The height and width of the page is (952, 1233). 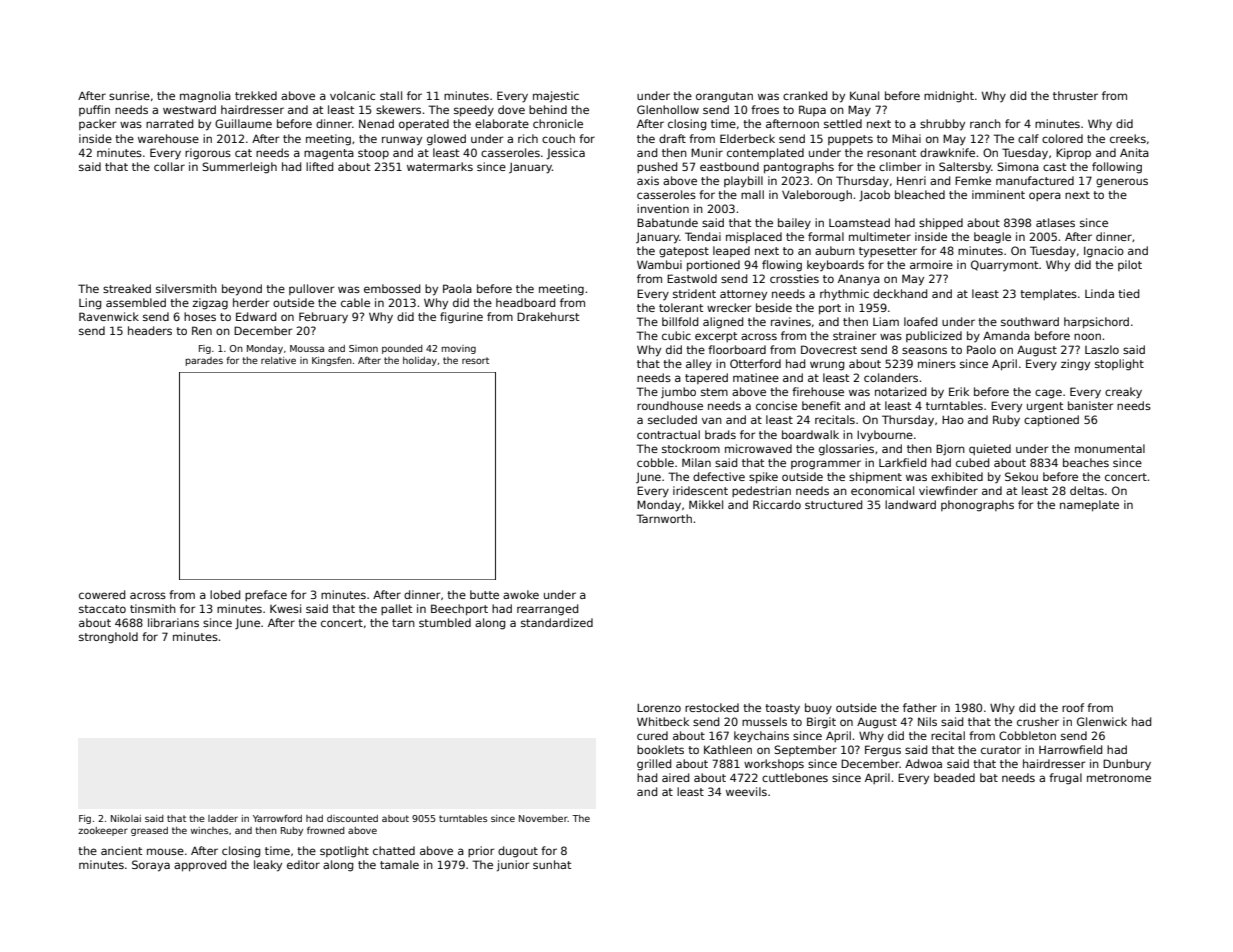 What do you see at coordinates (268, 866) in the page?
I see `leaky` at bounding box center [268, 866].
